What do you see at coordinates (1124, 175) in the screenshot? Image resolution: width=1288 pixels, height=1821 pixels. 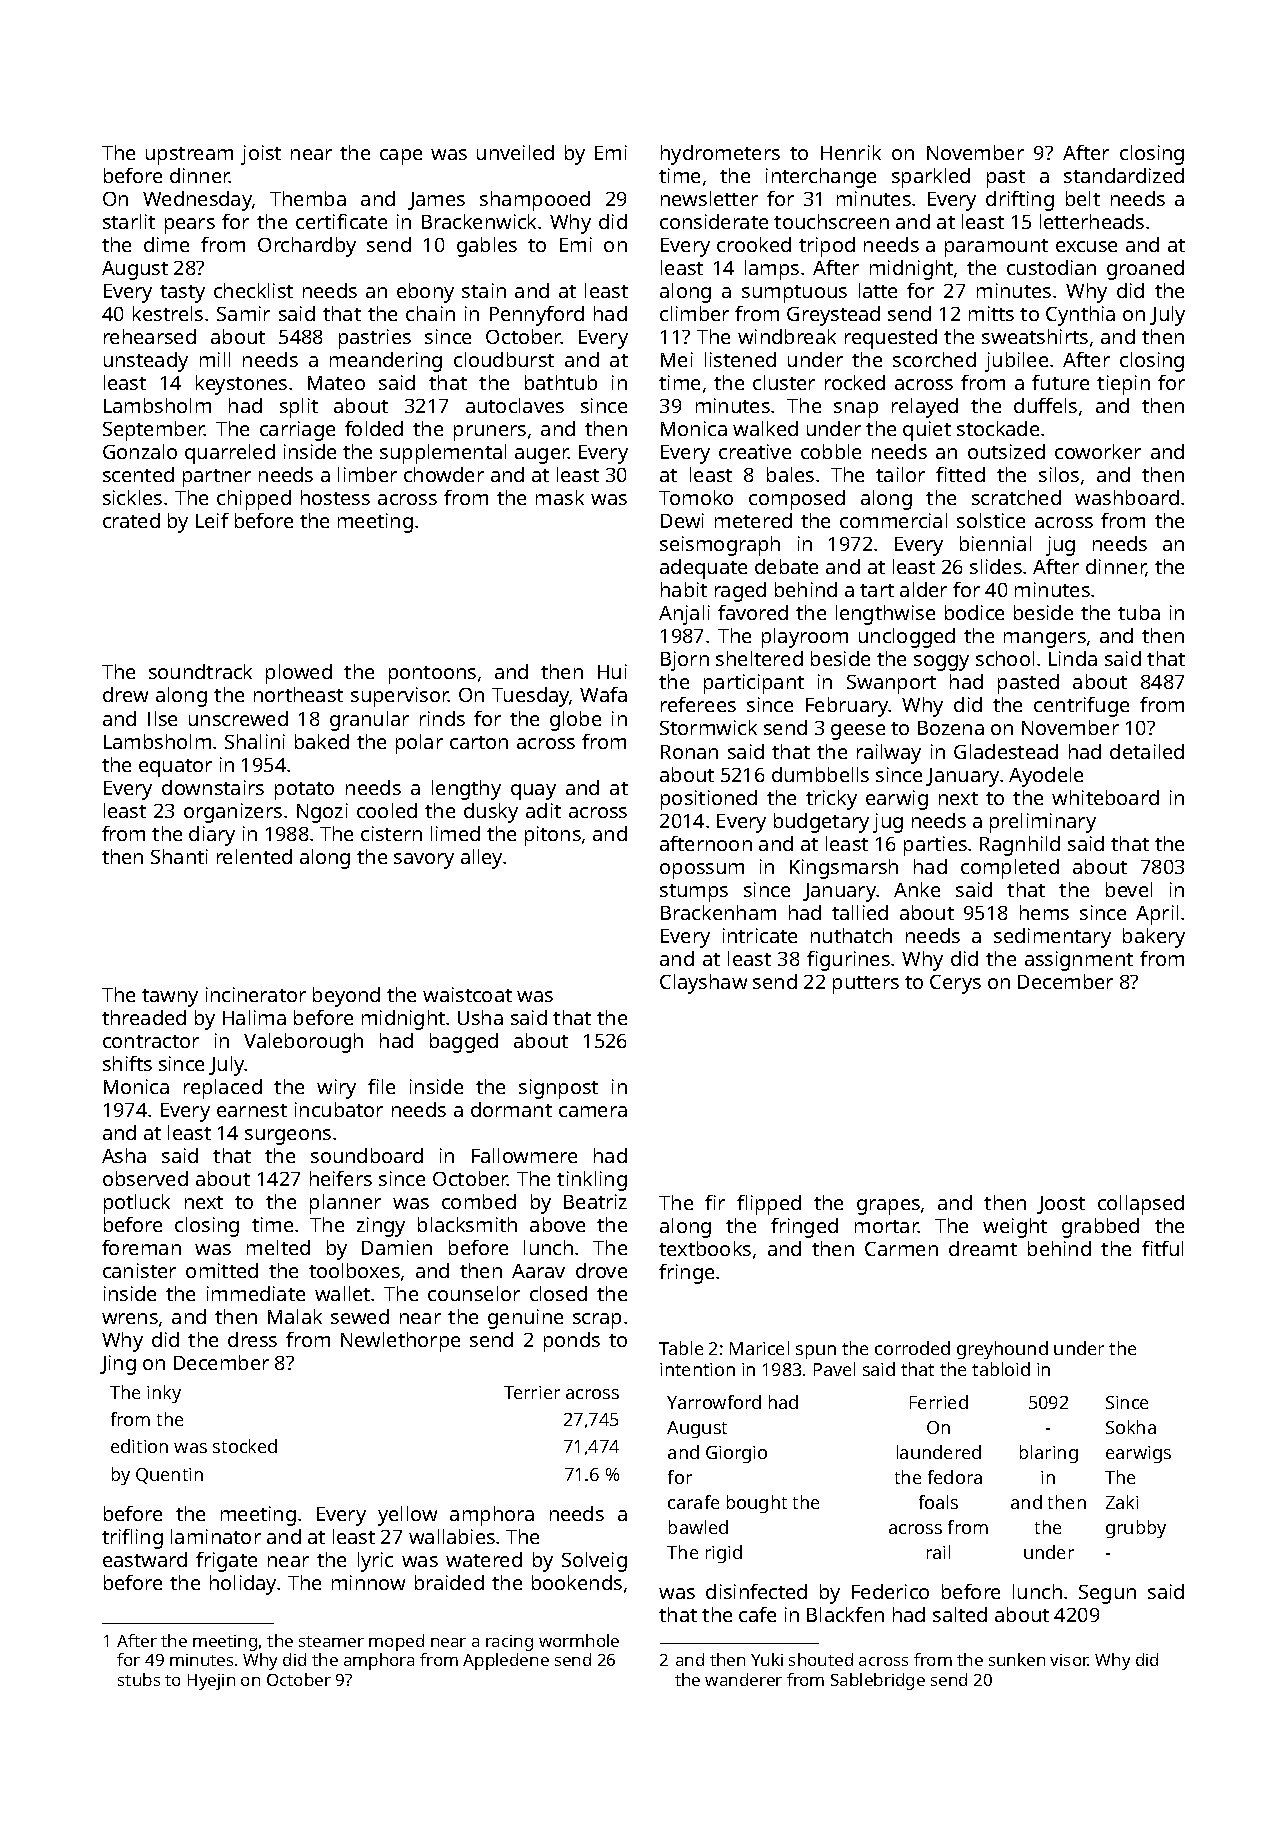 I see `standardized` at bounding box center [1124, 175].
